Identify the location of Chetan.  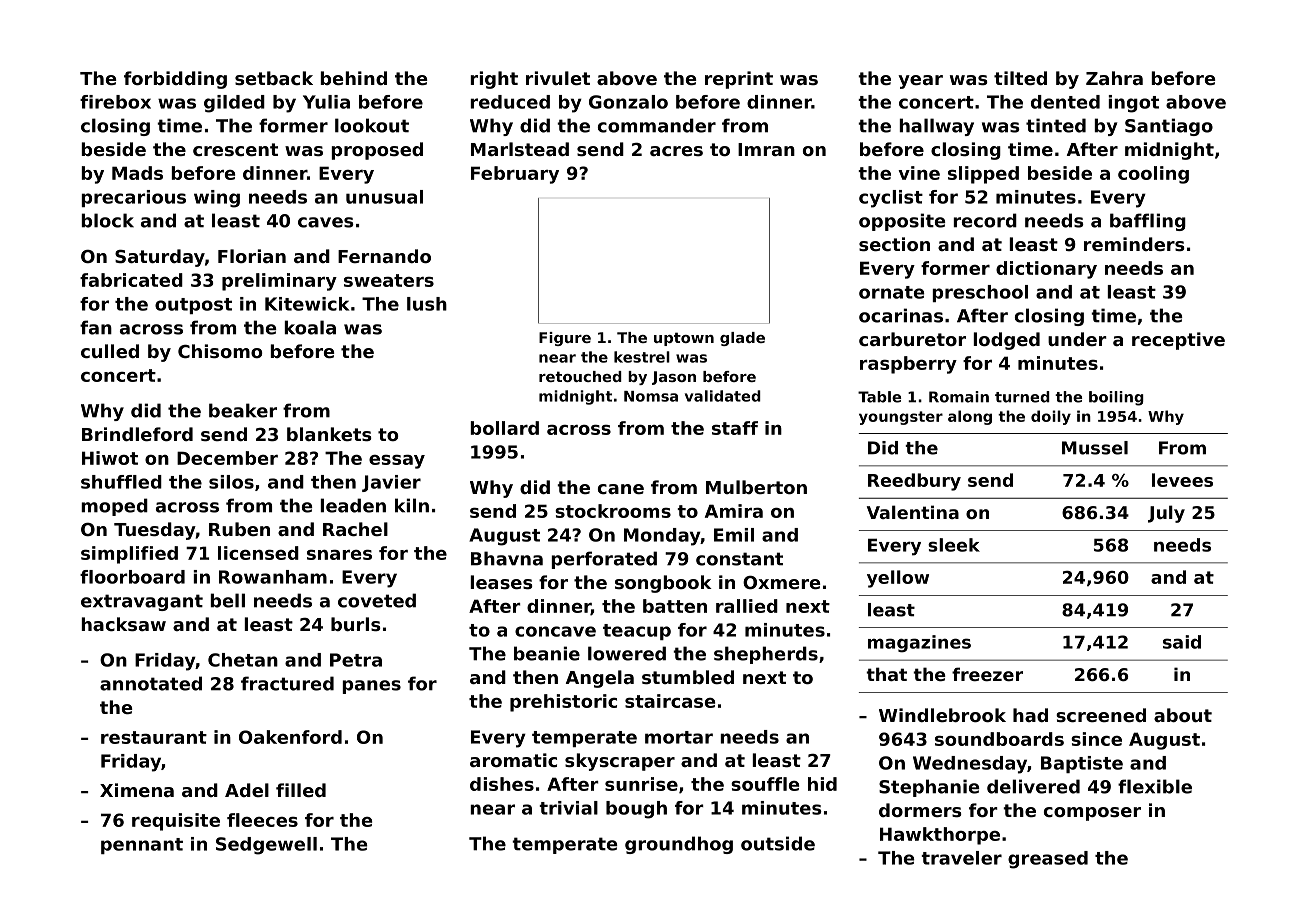
(243, 660).
